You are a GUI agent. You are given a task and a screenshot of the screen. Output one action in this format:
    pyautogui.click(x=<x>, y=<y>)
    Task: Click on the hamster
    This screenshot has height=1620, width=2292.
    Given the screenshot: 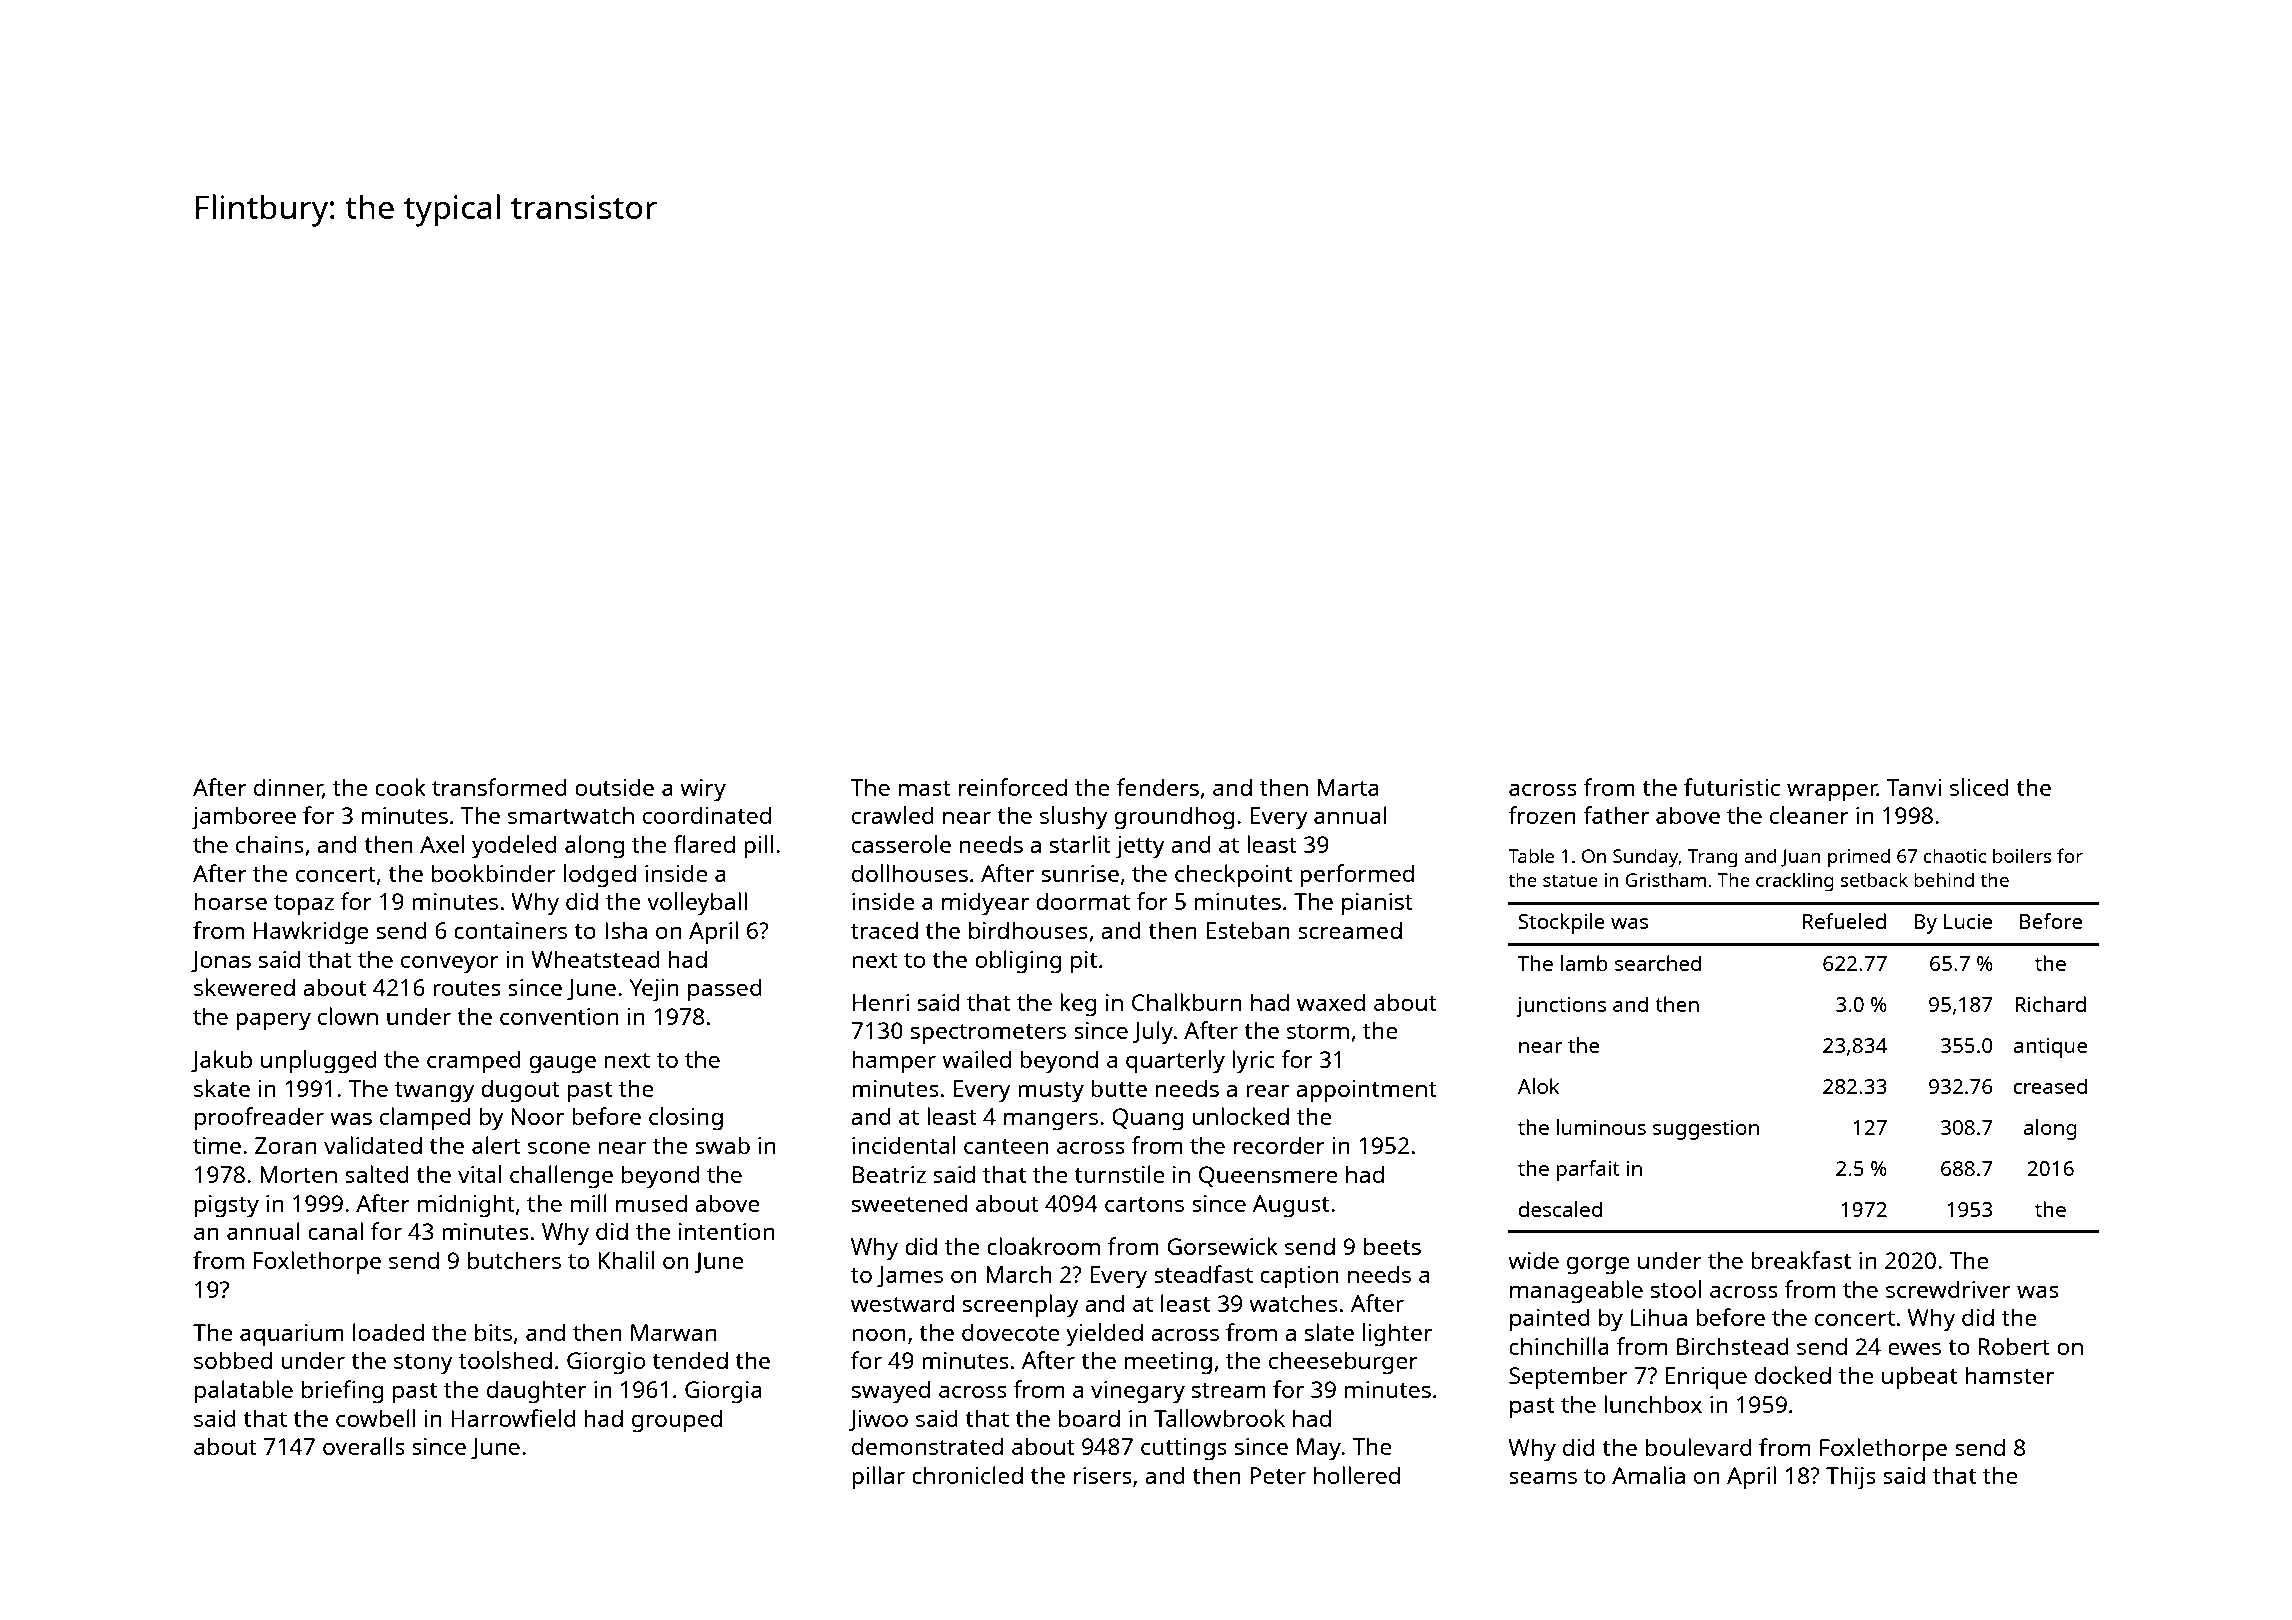 What is the action you would take?
    pyautogui.click(x=2009, y=1375)
